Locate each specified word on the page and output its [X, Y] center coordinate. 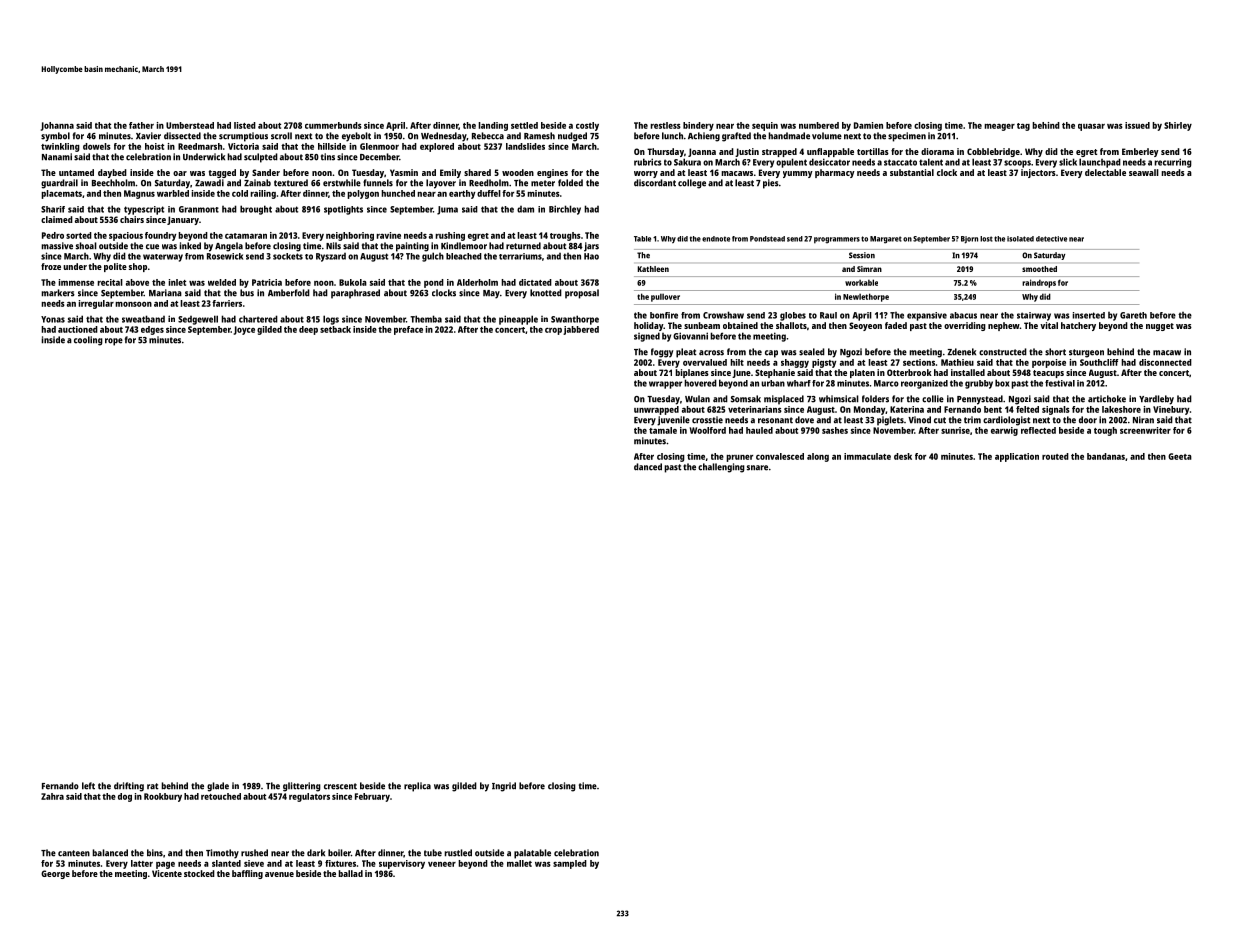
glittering [302, 787]
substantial [912, 172]
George [55, 874]
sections [919, 362]
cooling [88, 341]
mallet [519, 863]
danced [648, 467]
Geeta [1180, 456]
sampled [570, 864]
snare [757, 468]
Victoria [243, 146]
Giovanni [690, 336]
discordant [655, 183]
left [88, 786]
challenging [721, 468]
